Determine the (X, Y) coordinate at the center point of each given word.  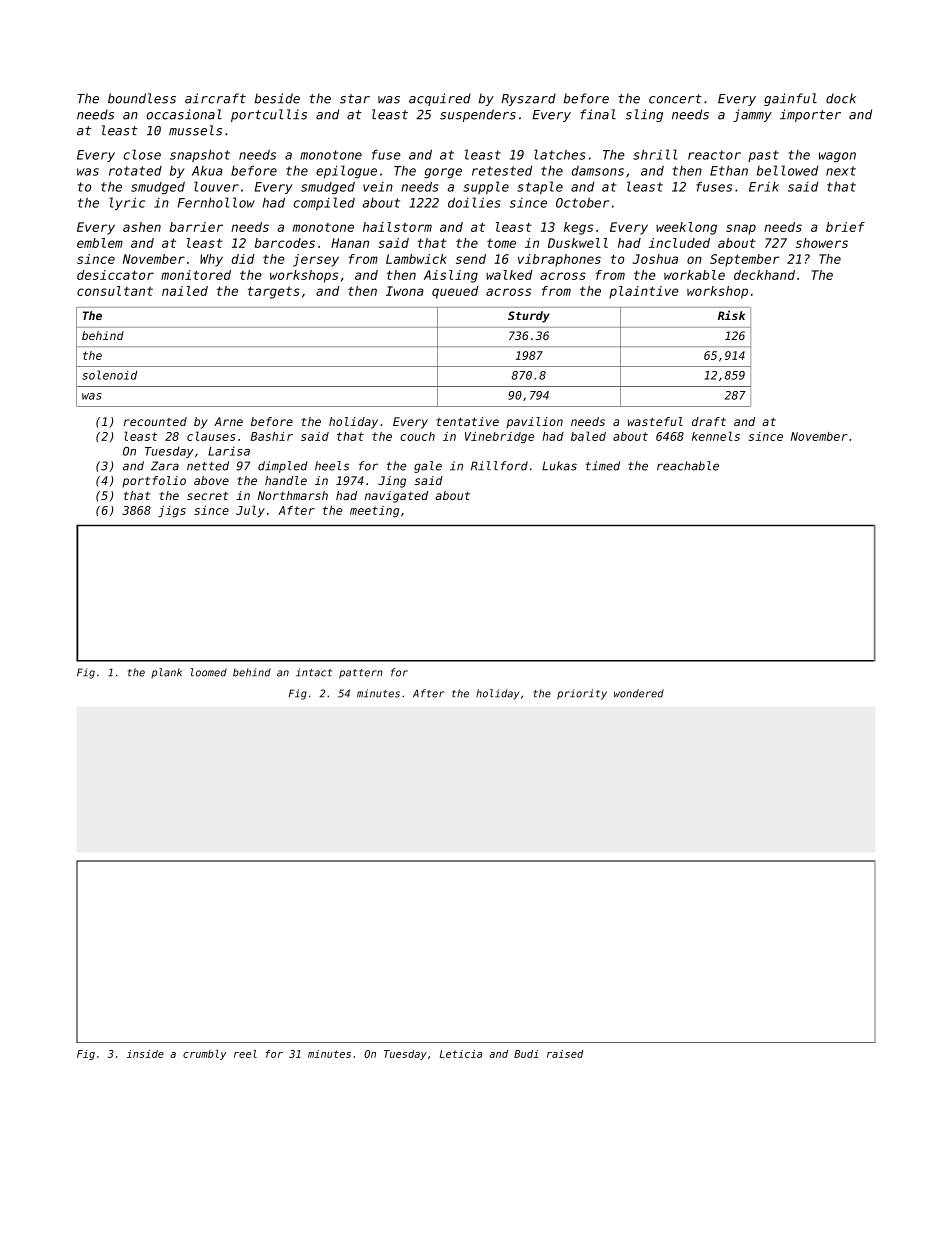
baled (588, 436)
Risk (731, 315)
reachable (688, 466)
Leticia (461, 1054)
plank (166, 673)
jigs (172, 512)
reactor (714, 155)
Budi (526, 1054)
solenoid (109, 375)
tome (501, 243)
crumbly (204, 1055)
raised (565, 1054)
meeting (374, 512)
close (142, 154)
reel (245, 1054)
